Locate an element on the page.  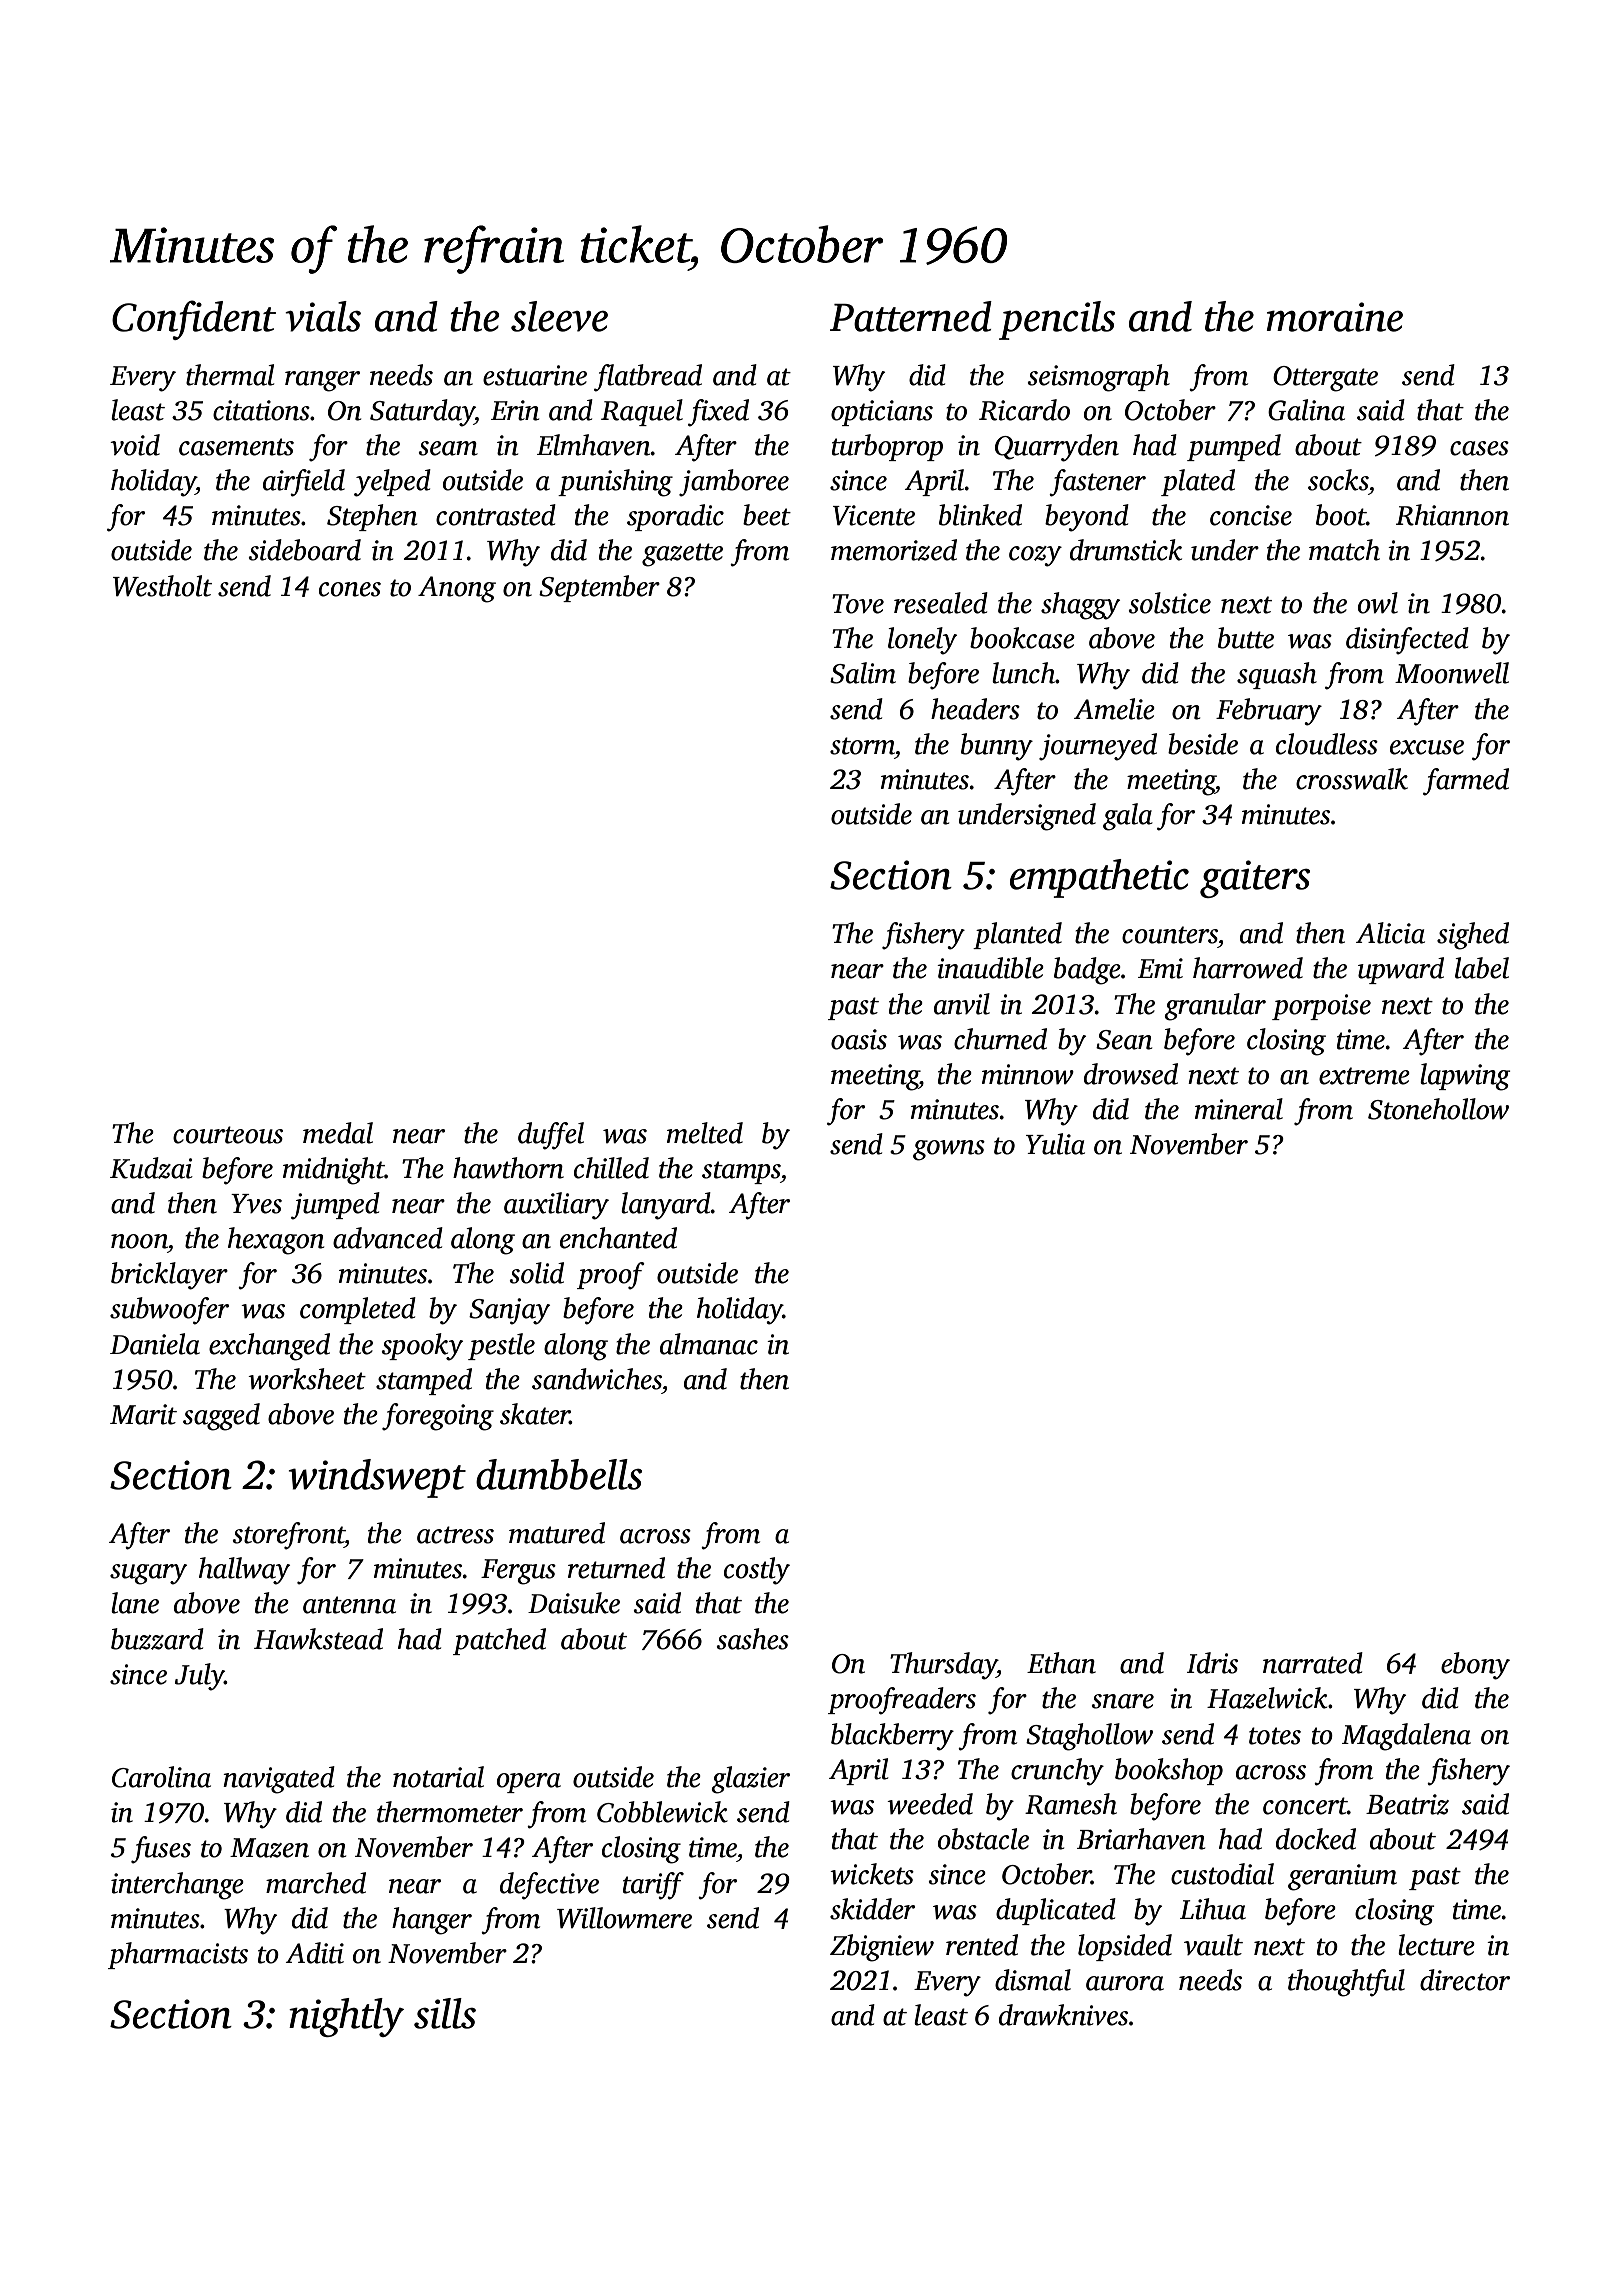
narrated is located at coordinates (1313, 1663).
